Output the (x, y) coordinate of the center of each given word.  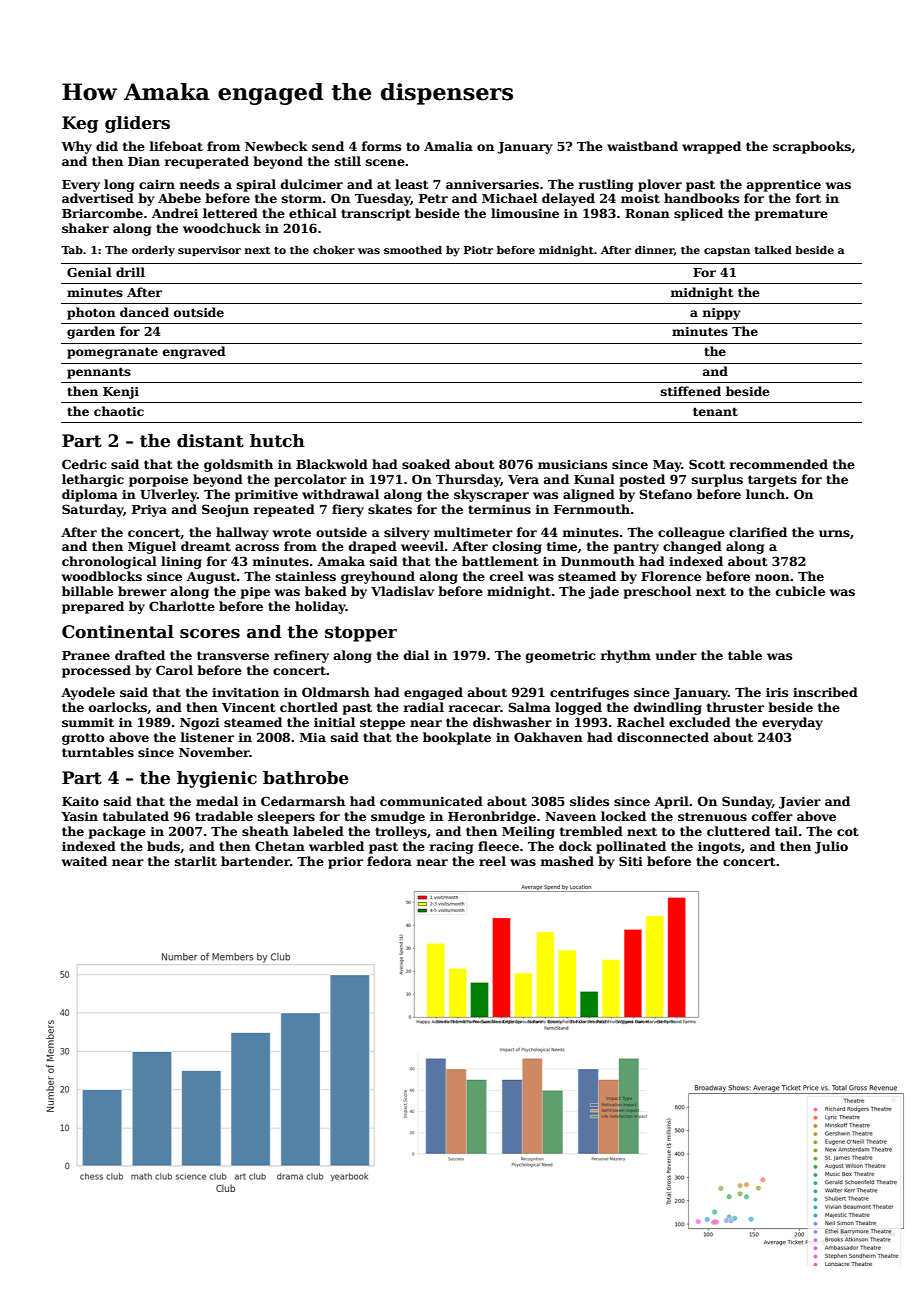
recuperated (206, 162)
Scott (707, 464)
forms (381, 146)
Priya (149, 510)
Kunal (594, 479)
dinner (654, 251)
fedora (389, 861)
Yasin (79, 816)
